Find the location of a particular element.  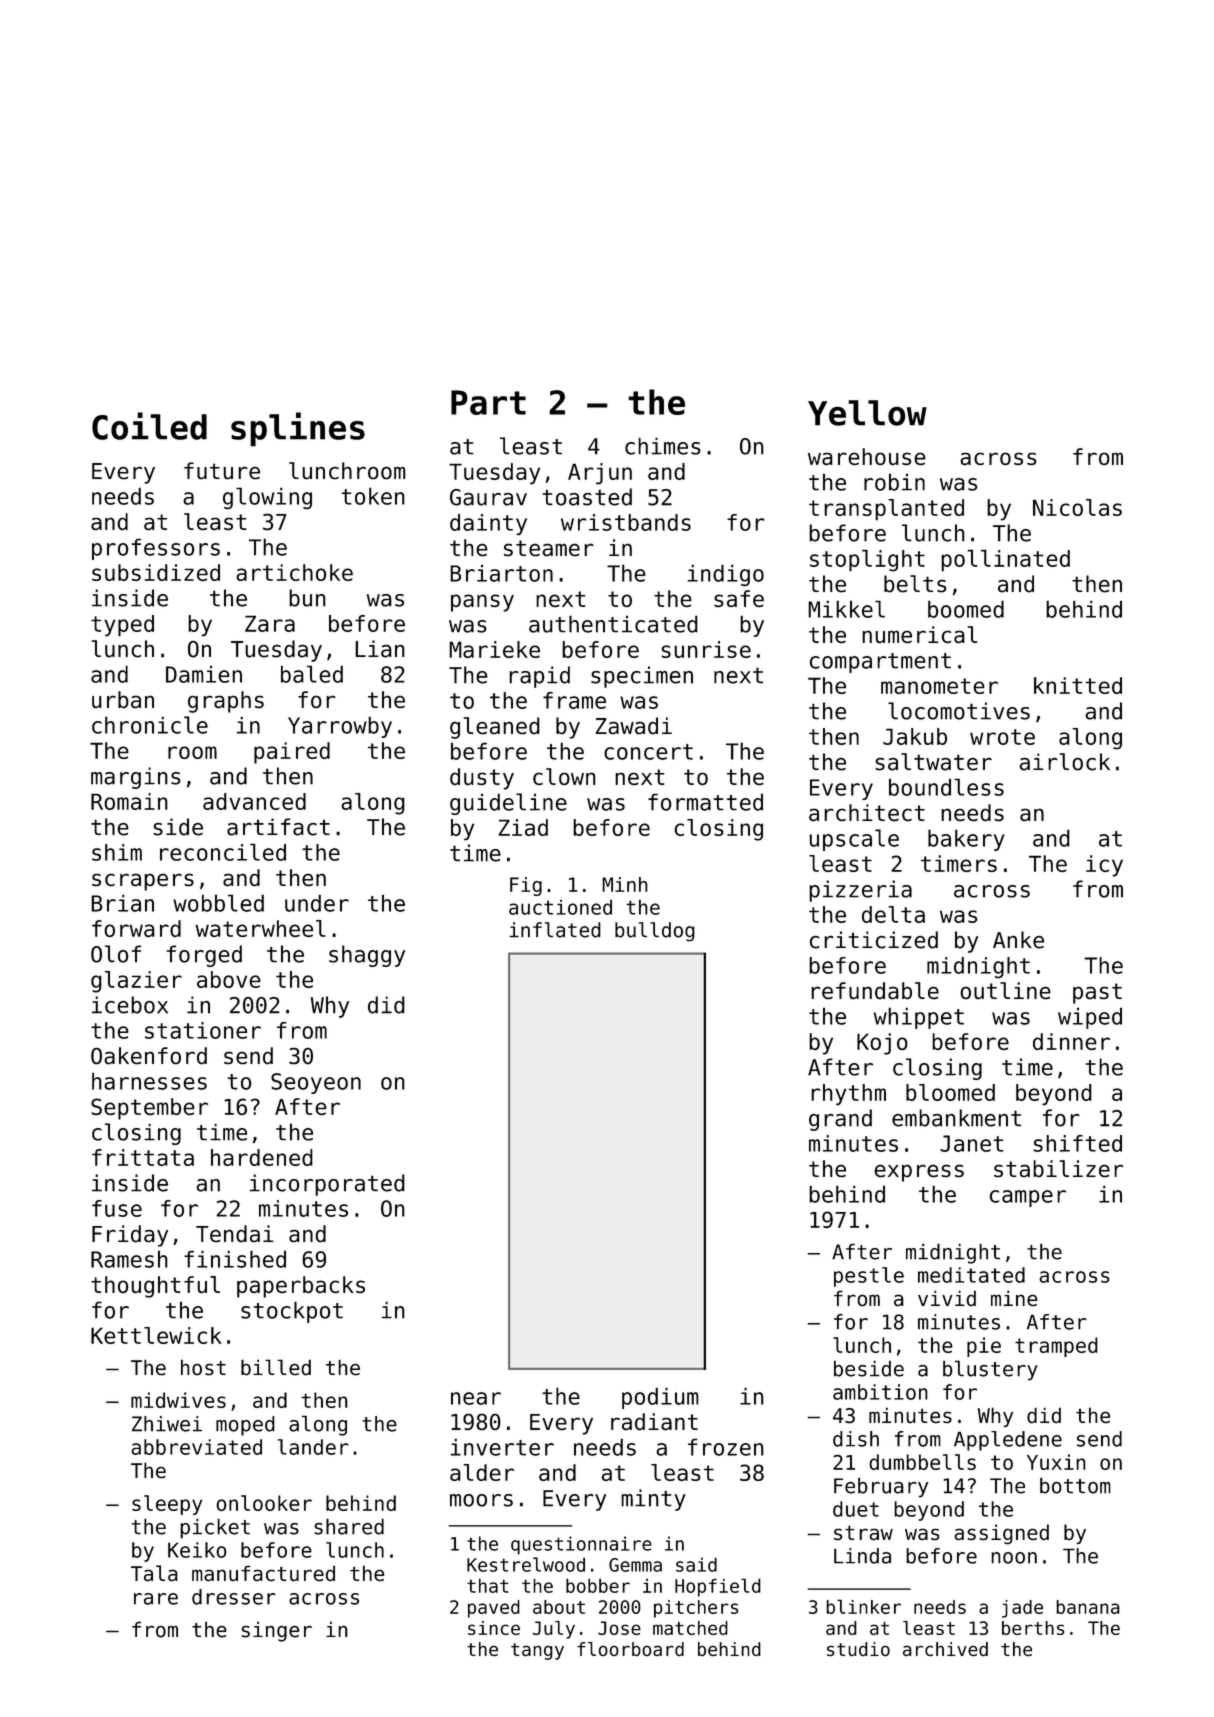

Jakub is located at coordinates (915, 736).
